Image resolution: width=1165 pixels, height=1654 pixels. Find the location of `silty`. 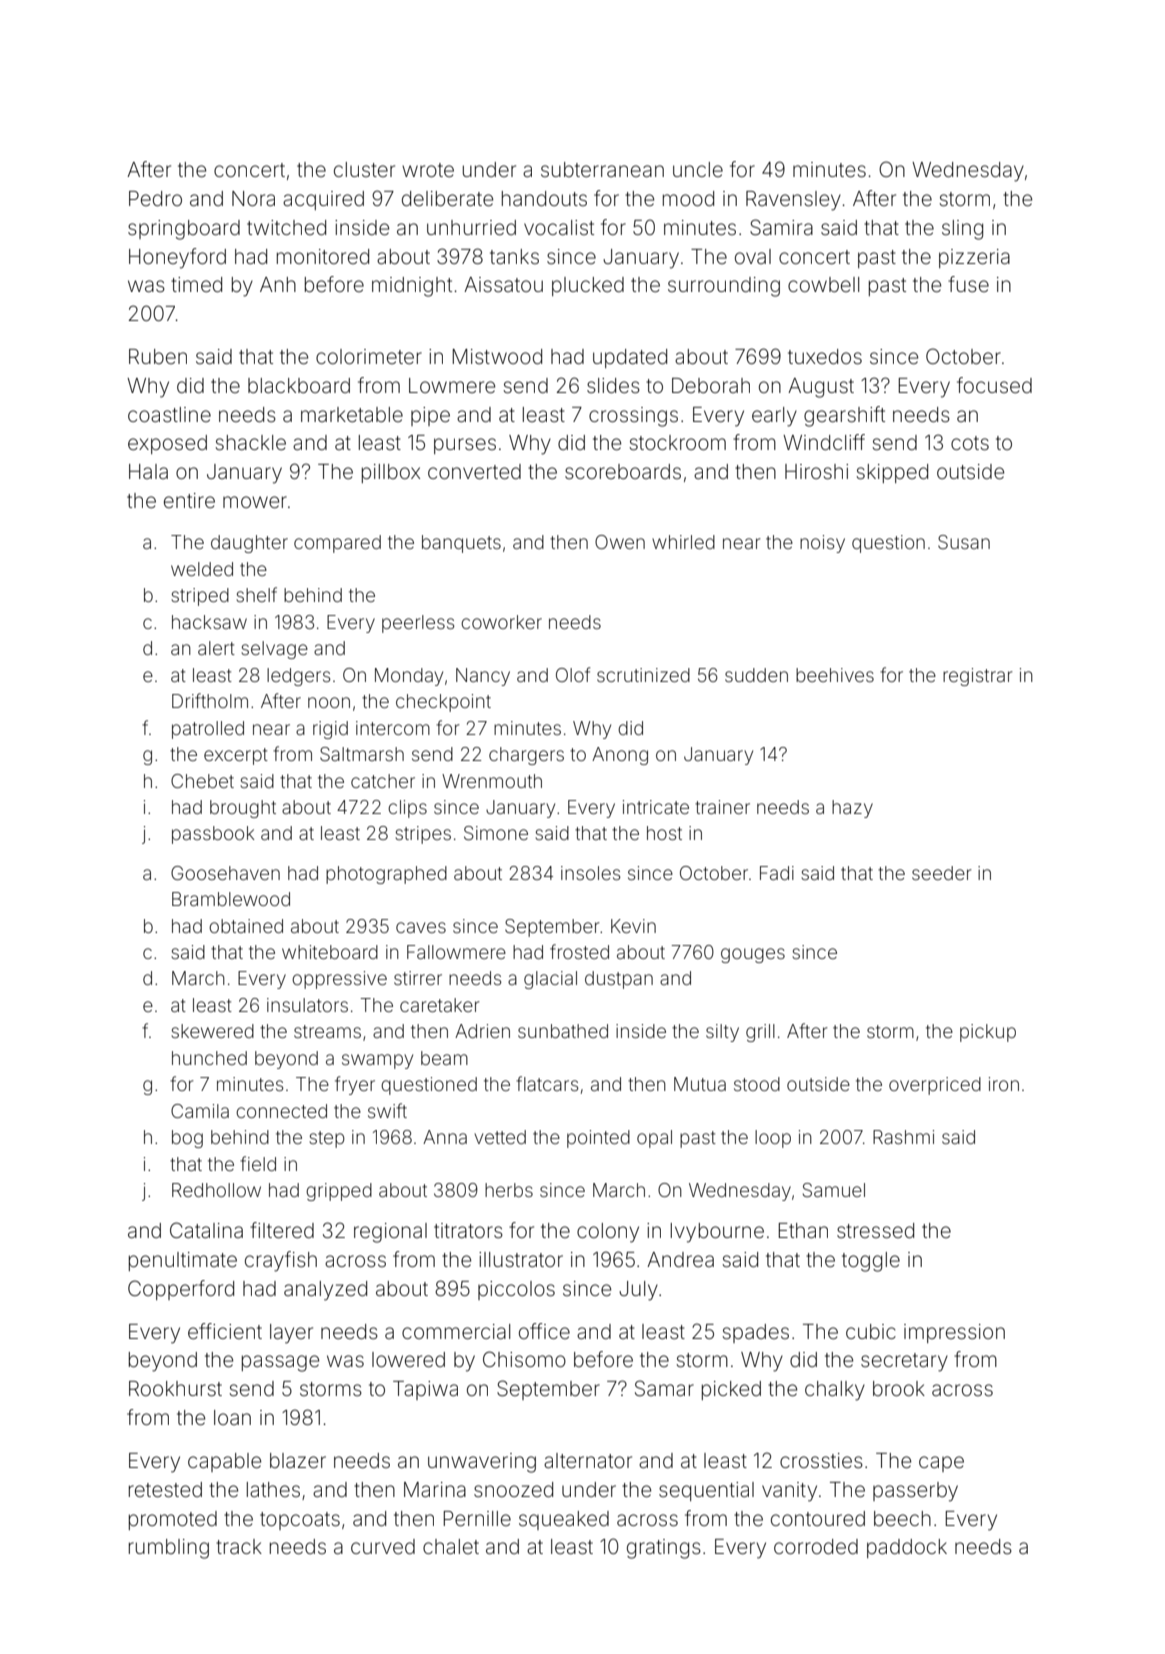

silty is located at coordinates (722, 1033).
